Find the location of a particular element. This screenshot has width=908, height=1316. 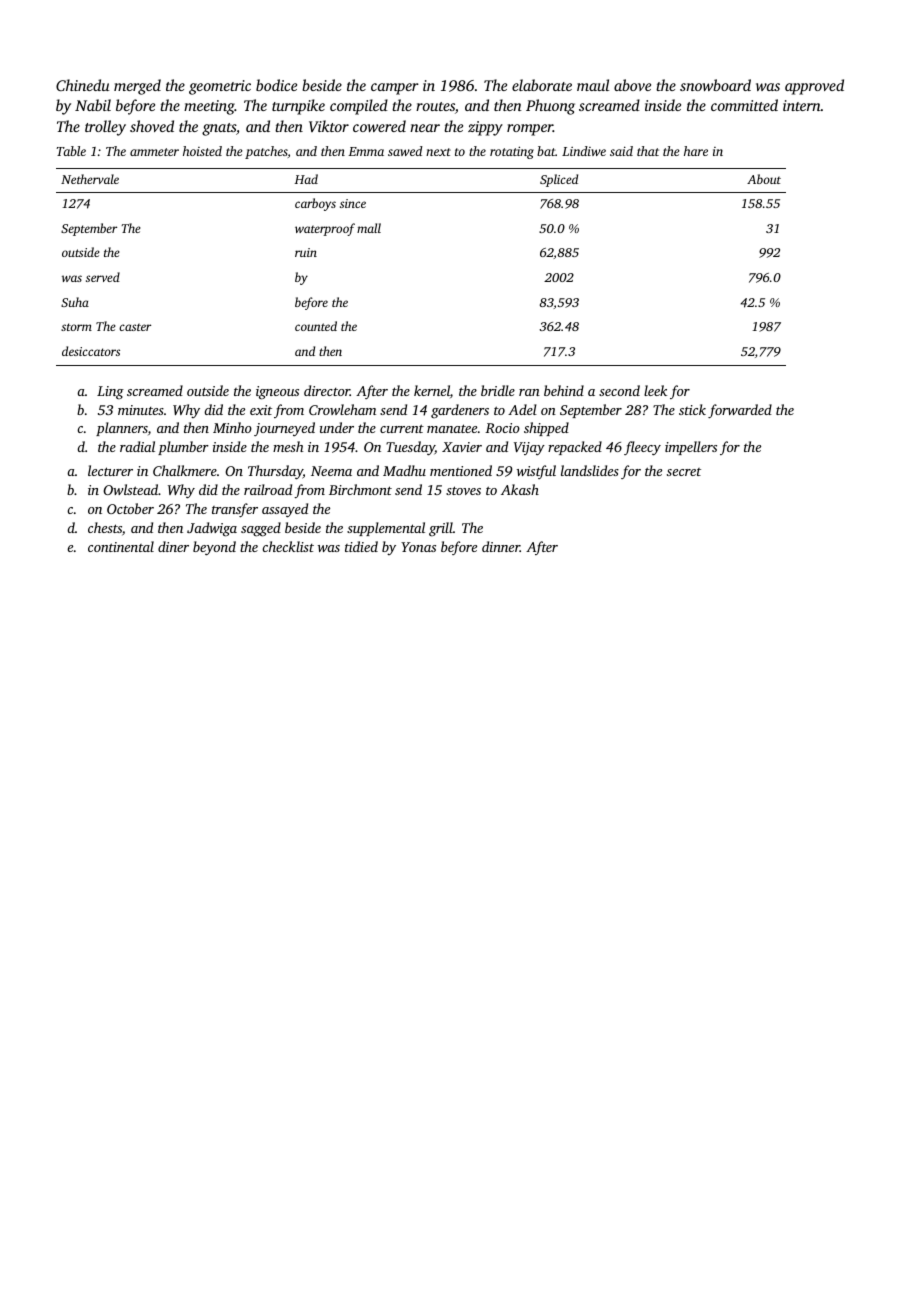

leek is located at coordinates (655, 390).
